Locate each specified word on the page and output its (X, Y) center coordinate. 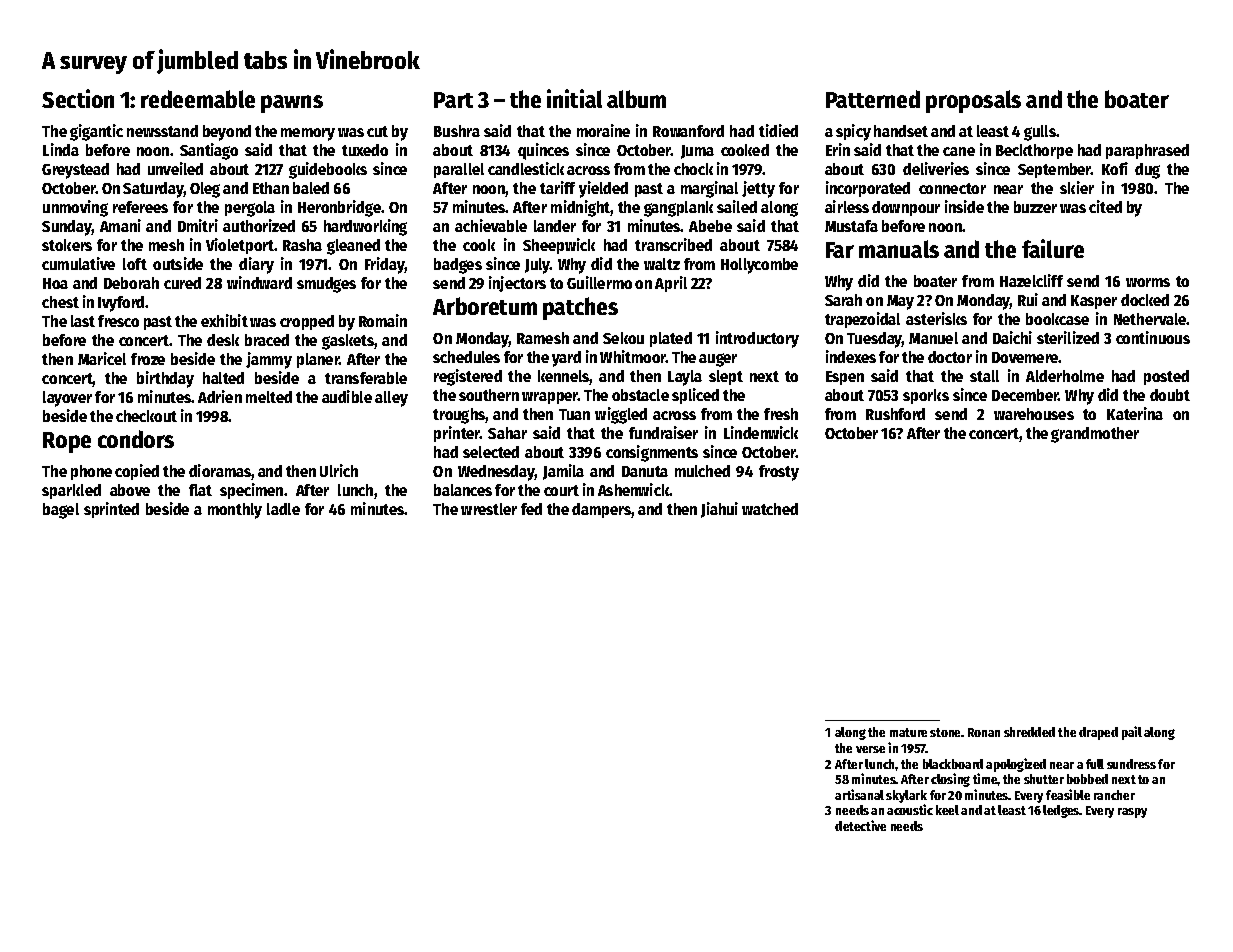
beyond (227, 133)
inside (964, 206)
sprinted (111, 510)
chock (693, 169)
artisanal (859, 794)
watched (770, 509)
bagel (61, 511)
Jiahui (719, 510)
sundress (1131, 764)
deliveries (936, 168)
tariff (557, 187)
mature (908, 732)
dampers (601, 510)
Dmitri (198, 225)
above (130, 490)
